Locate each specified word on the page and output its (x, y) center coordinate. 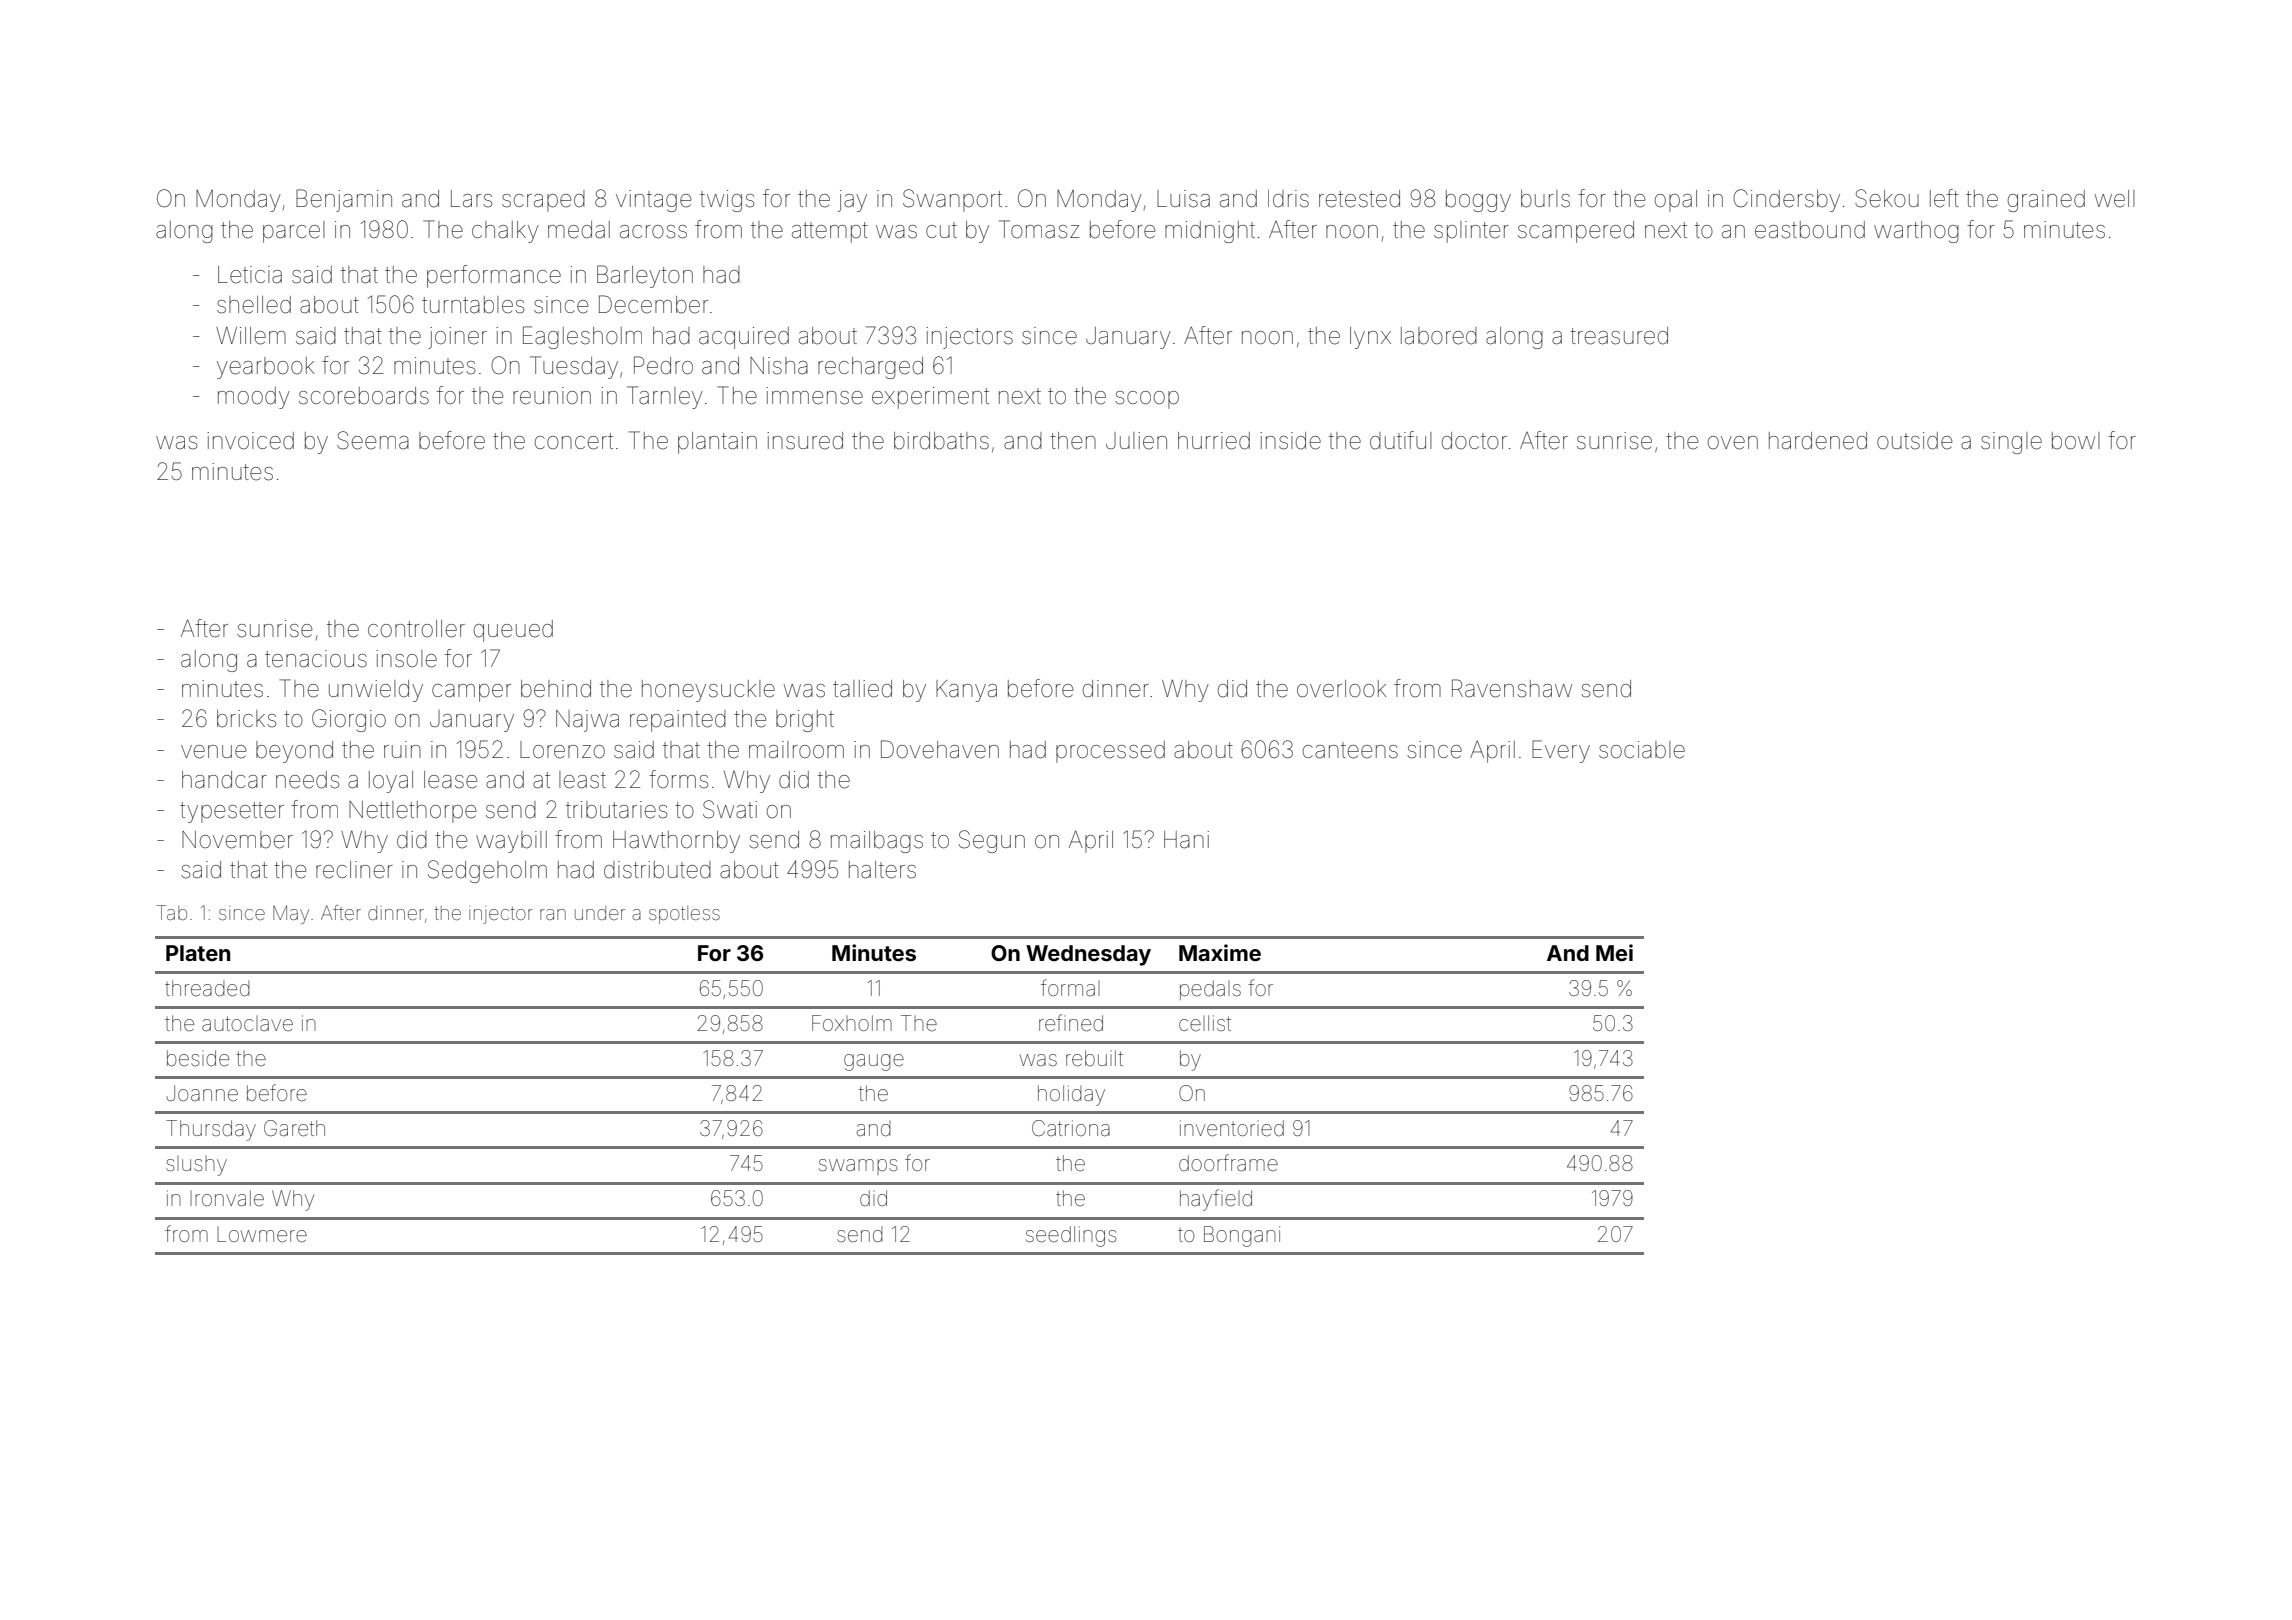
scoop (1147, 400)
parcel (294, 232)
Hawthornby (676, 842)
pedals (1210, 990)
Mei (1614, 952)
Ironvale (227, 1198)
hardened (1818, 441)
